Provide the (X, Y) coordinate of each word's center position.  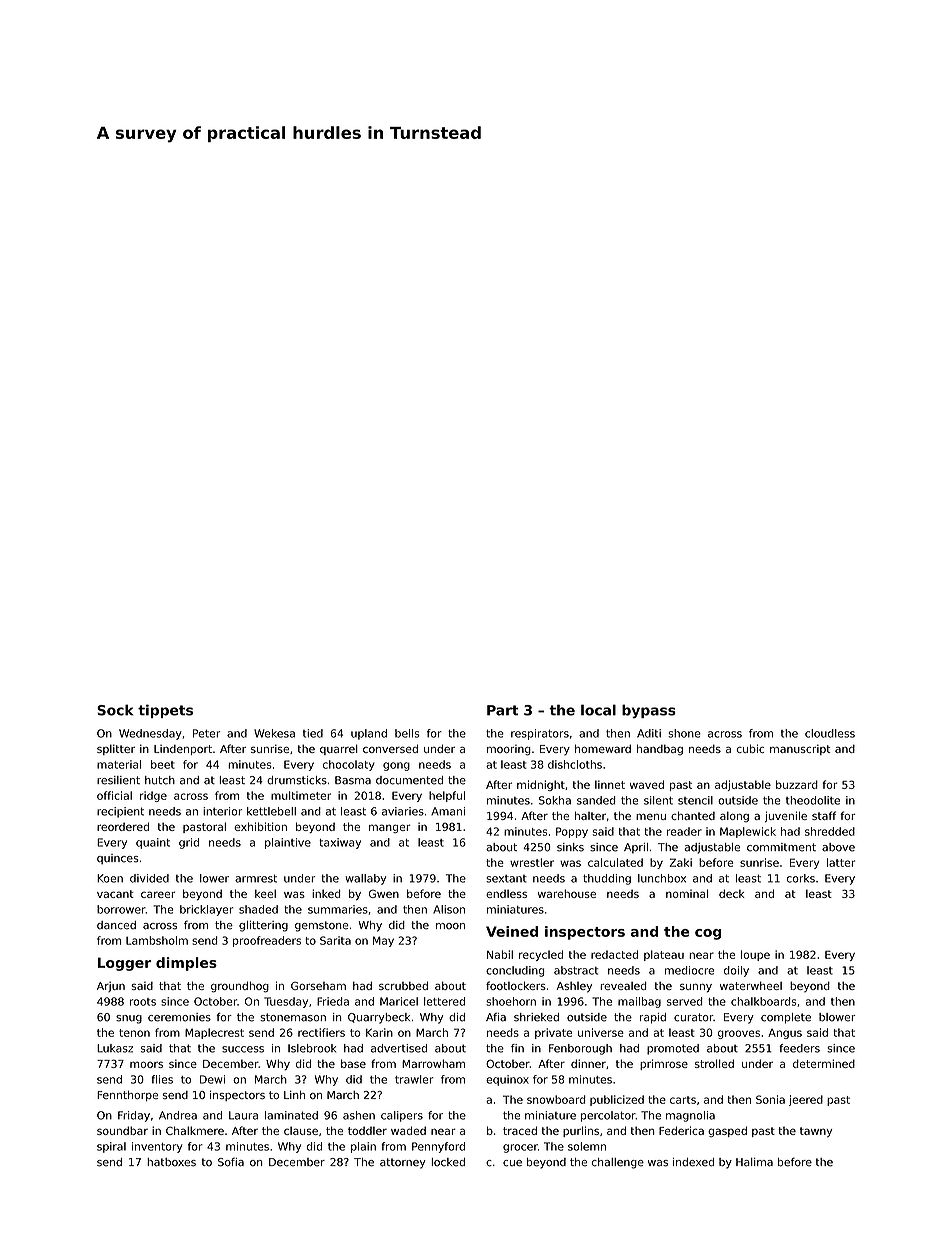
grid (189, 843)
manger (389, 828)
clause (301, 1130)
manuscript (800, 749)
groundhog (240, 987)
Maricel (399, 1001)
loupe (755, 955)
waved (647, 784)
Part (503, 710)
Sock (115, 710)
